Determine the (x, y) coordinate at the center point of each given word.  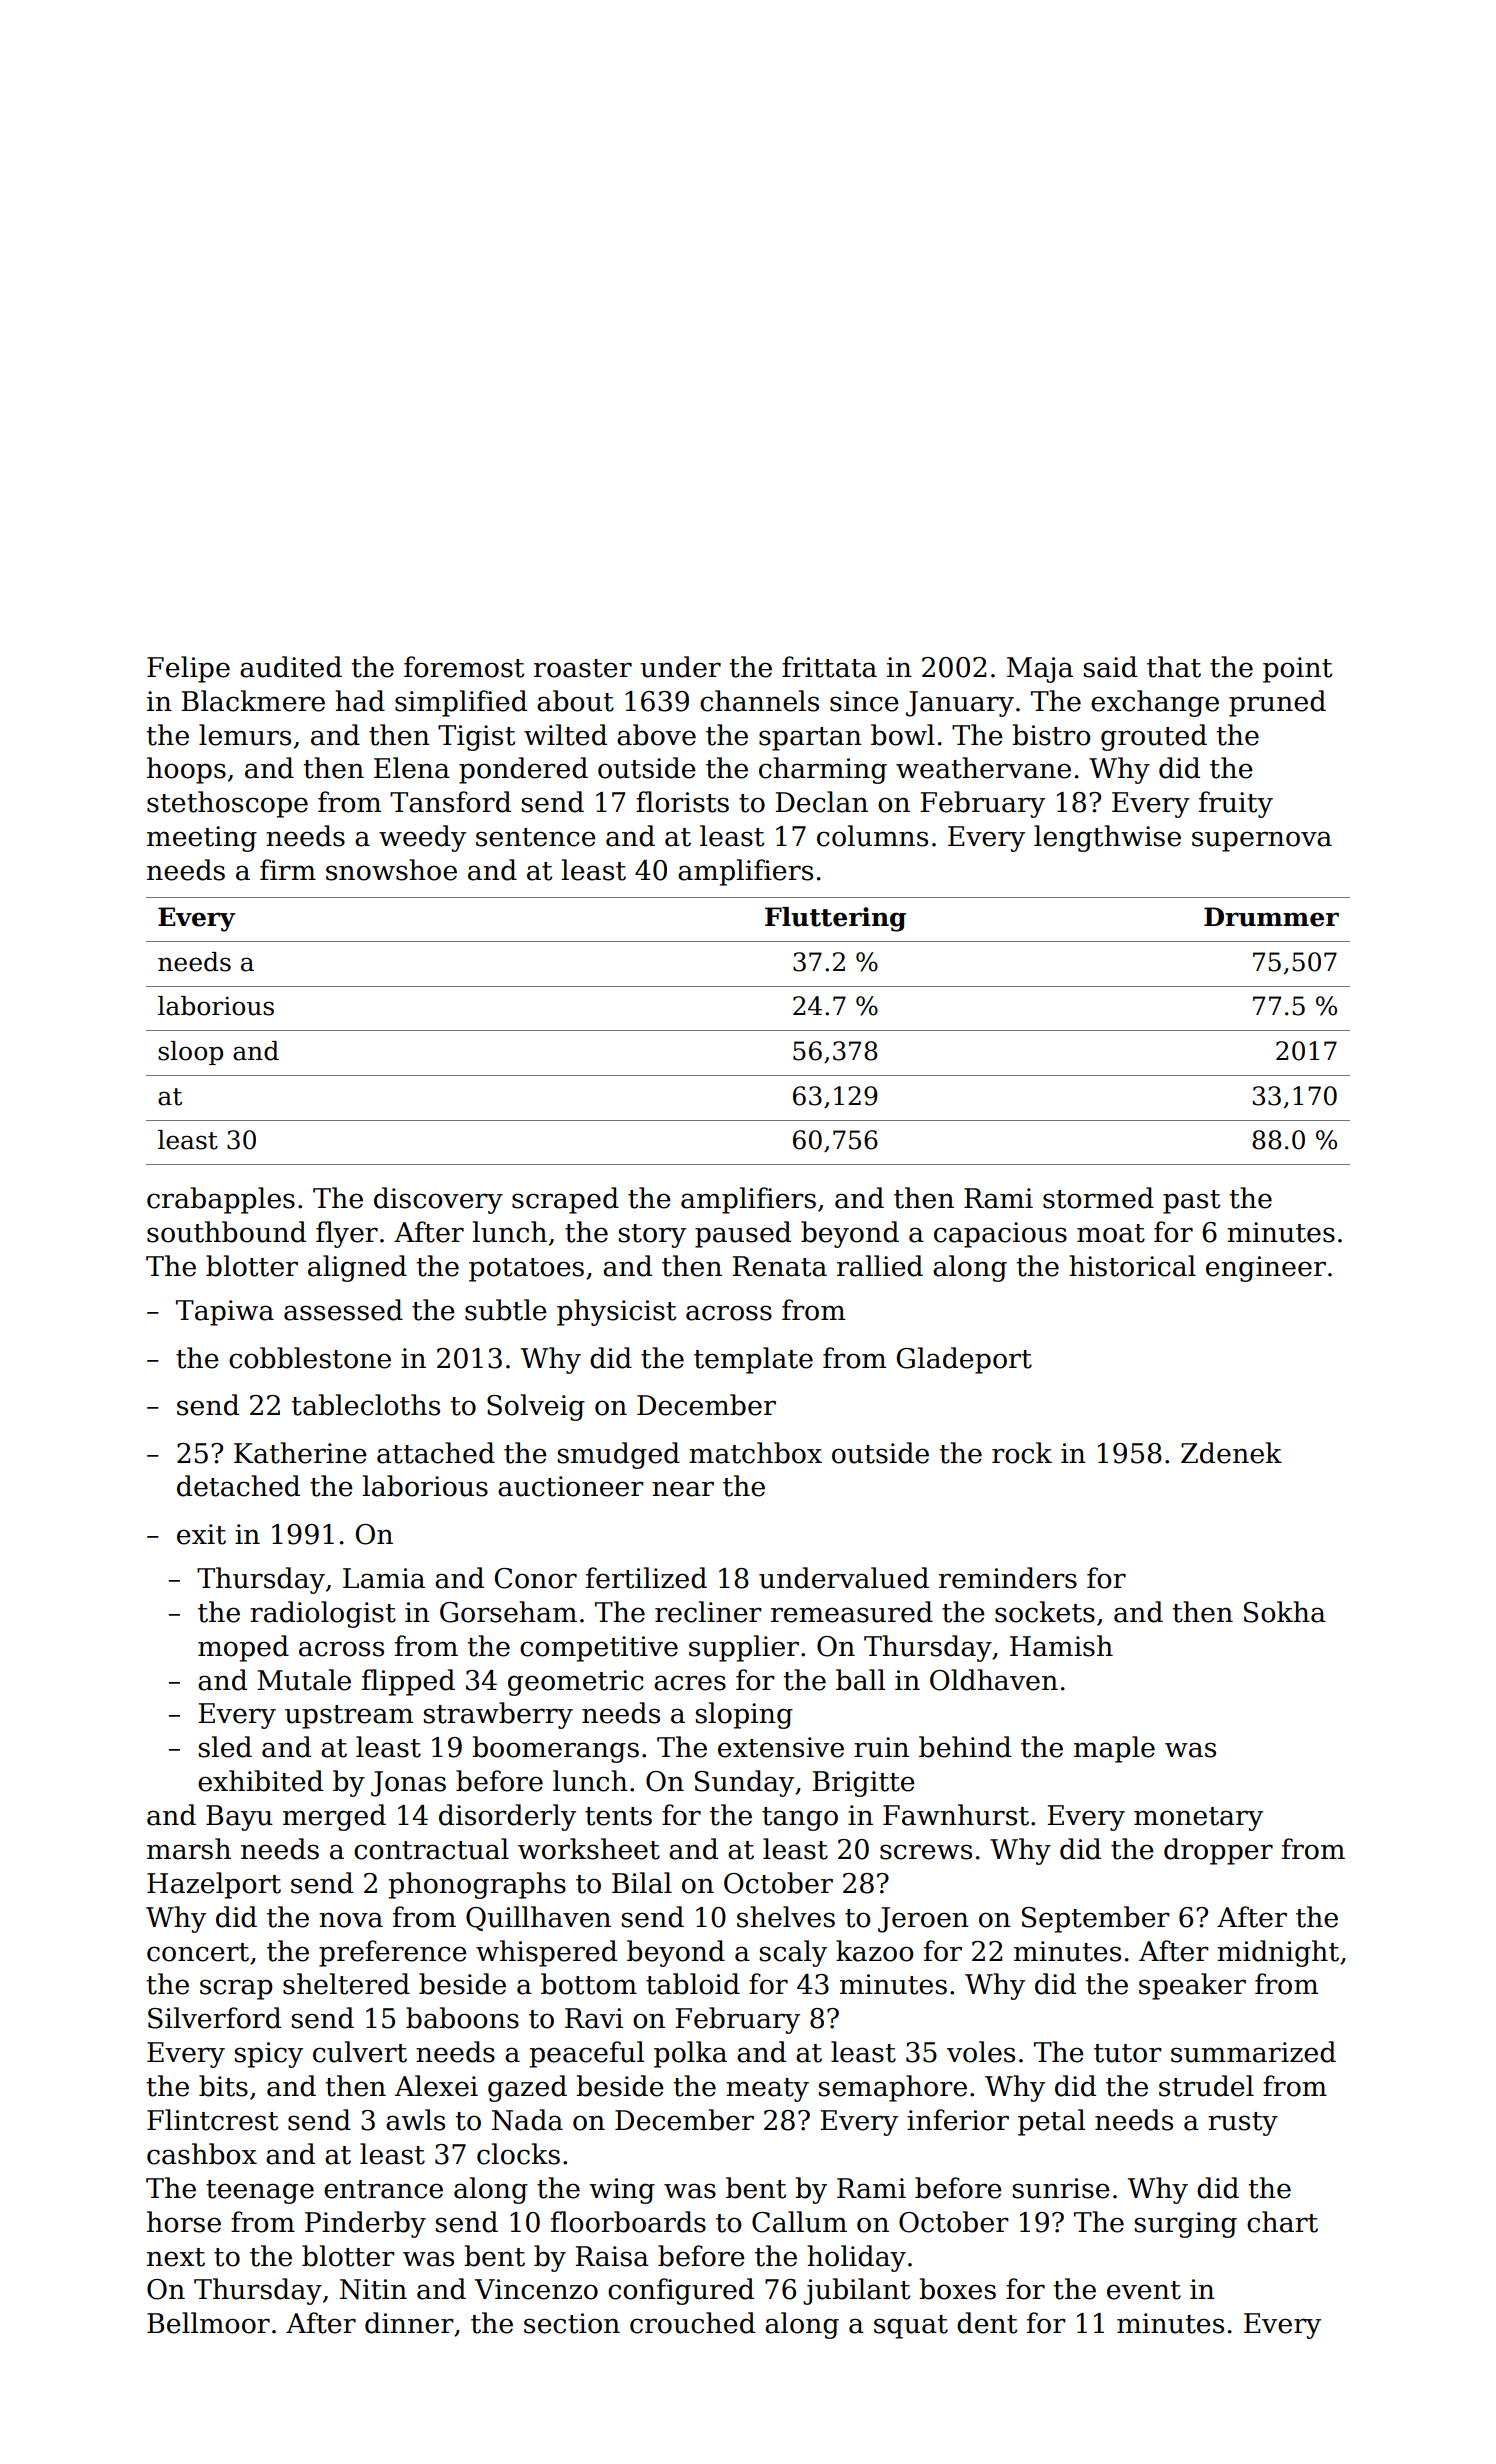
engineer (1266, 1269)
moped (243, 1648)
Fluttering (835, 919)
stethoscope (227, 804)
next (176, 2257)
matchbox (755, 1453)
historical (1132, 1266)
